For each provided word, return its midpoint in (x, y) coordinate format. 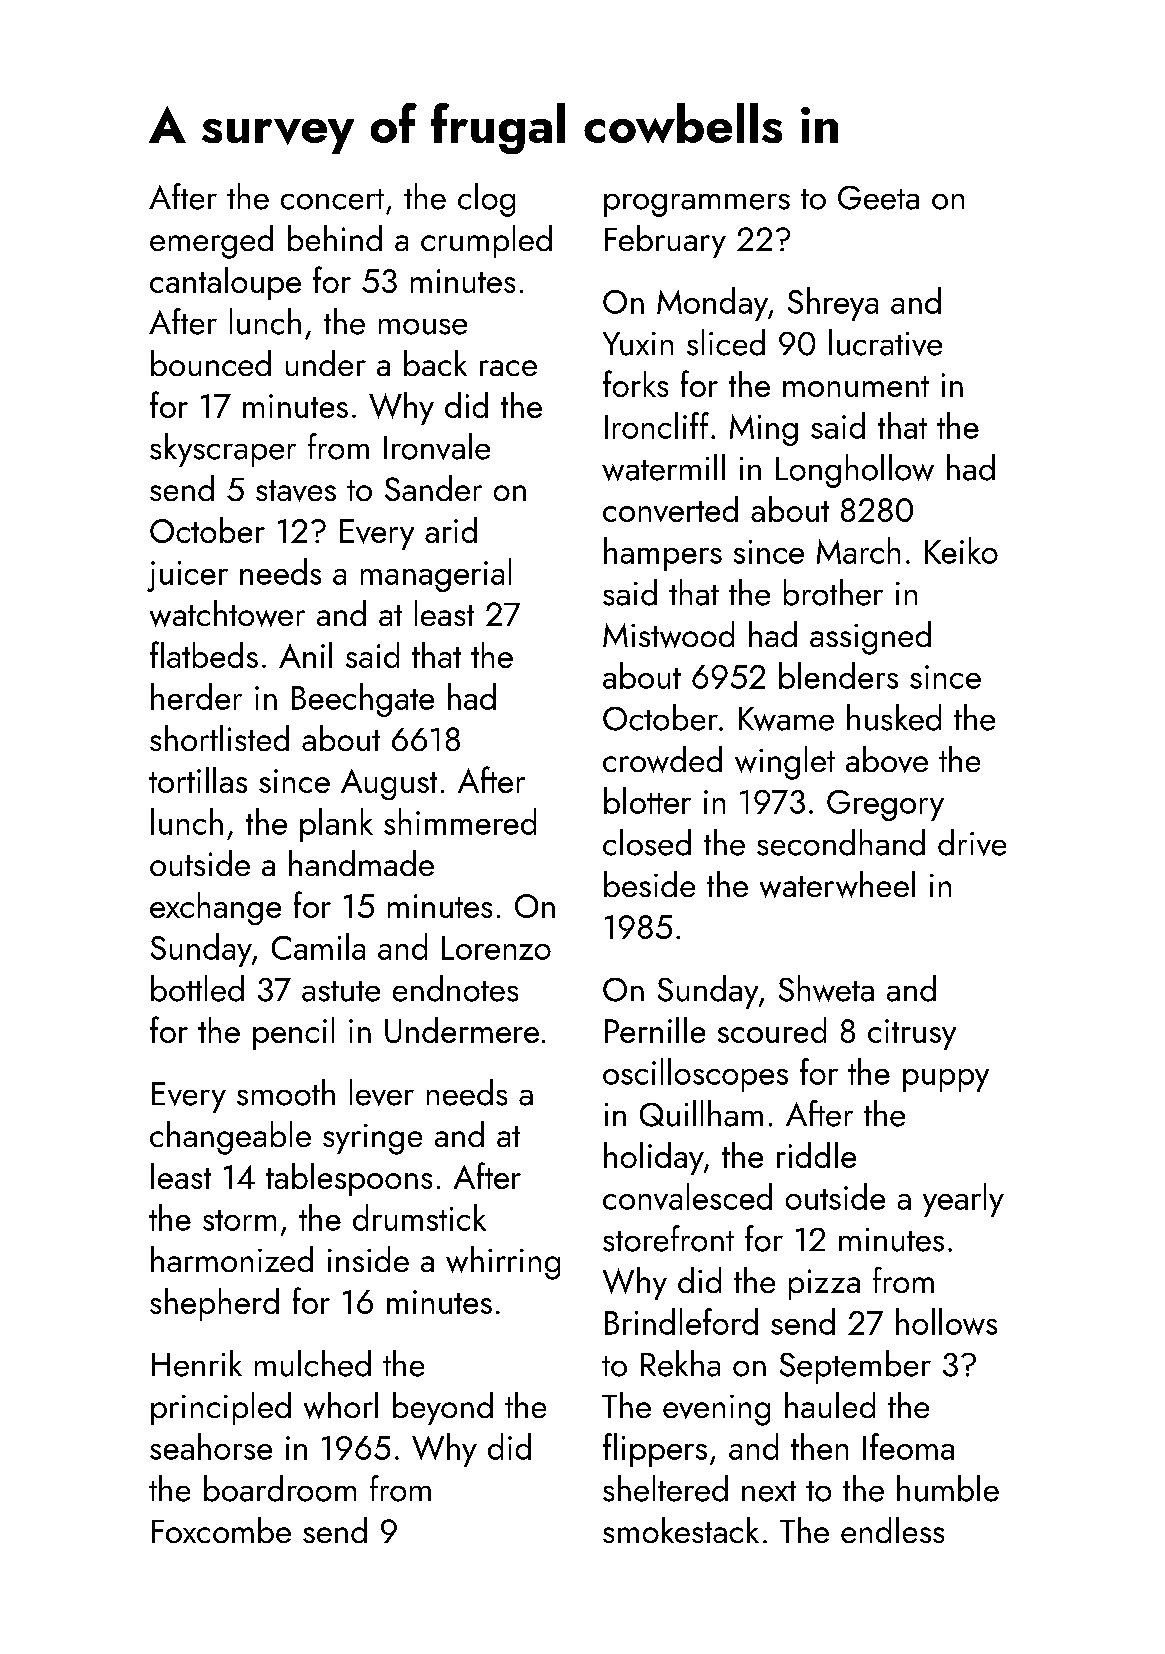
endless (892, 1530)
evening (716, 1410)
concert (332, 199)
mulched (313, 1363)
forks (635, 383)
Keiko (961, 550)
